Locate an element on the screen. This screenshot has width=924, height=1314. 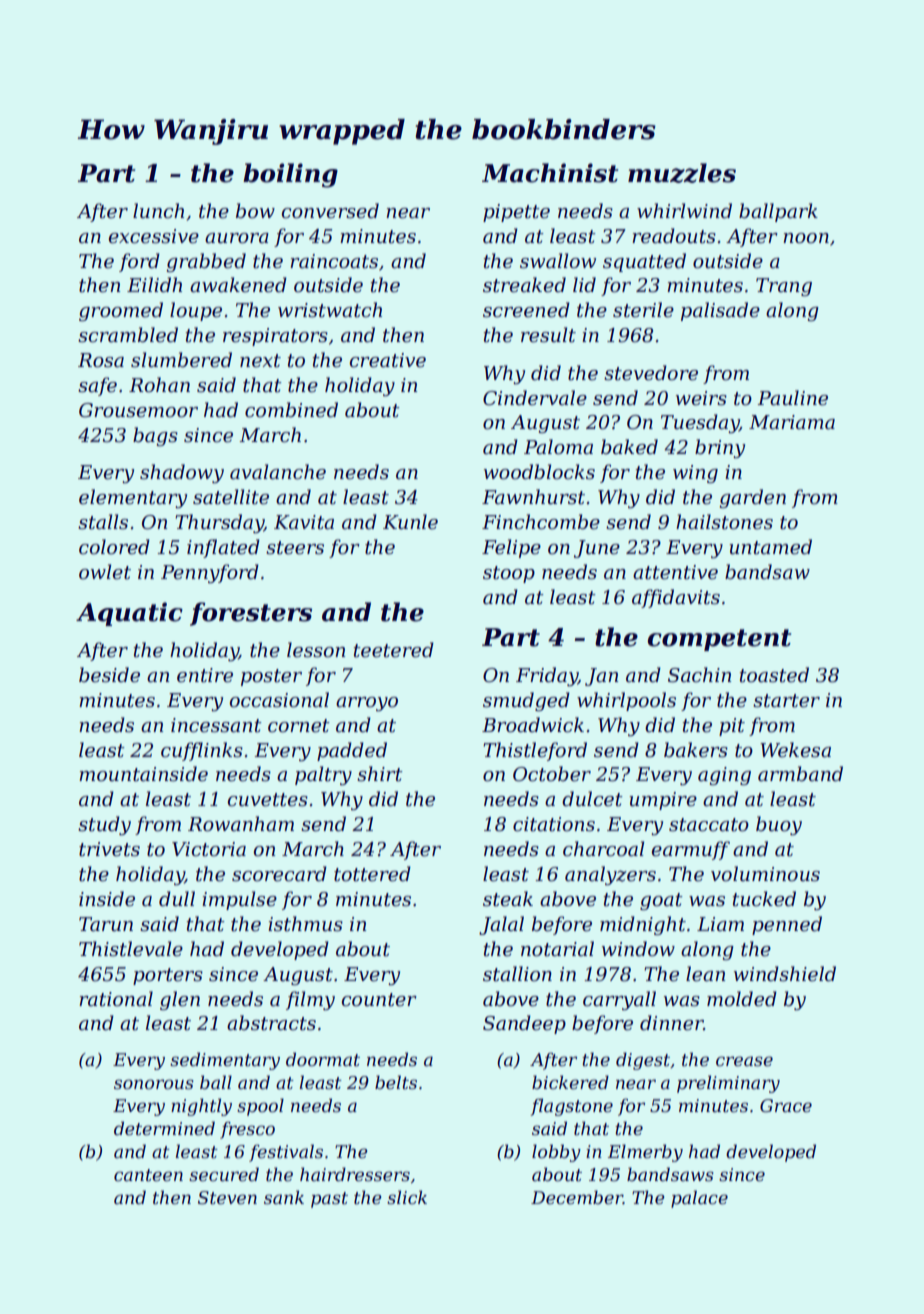
groomed is located at coordinates (121, 311).
